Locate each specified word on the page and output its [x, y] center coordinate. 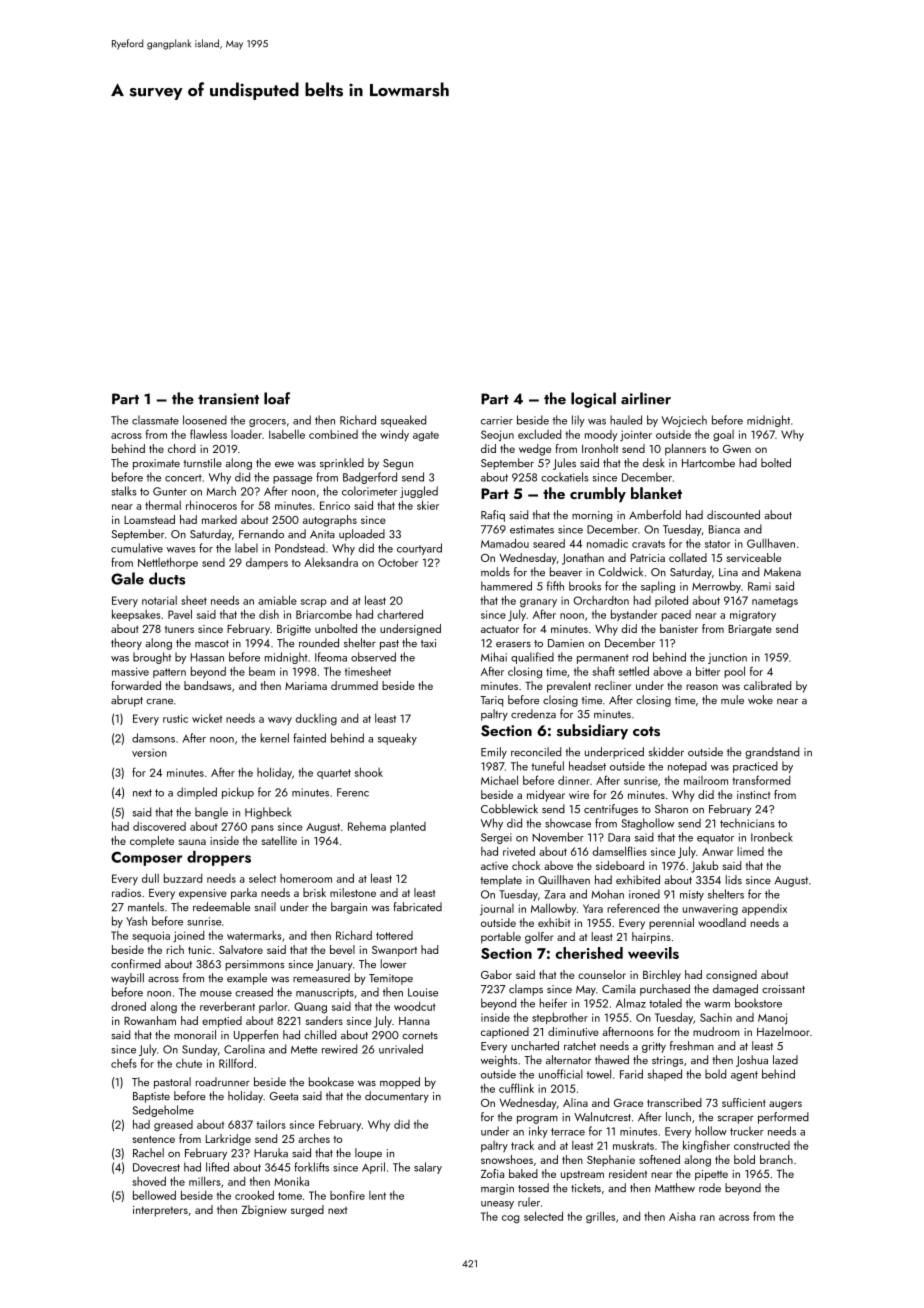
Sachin [716, 1017]
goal [723, 436]
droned [128, 1006]
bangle [211, 813]
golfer [539, 938]
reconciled [536, 751]
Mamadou [505, 543]
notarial [159, 600]
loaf [277, 398]
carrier [497, 420]
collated [688, 557]
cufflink [516, 1088]
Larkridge [228, 1140]
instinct [753, 795]
